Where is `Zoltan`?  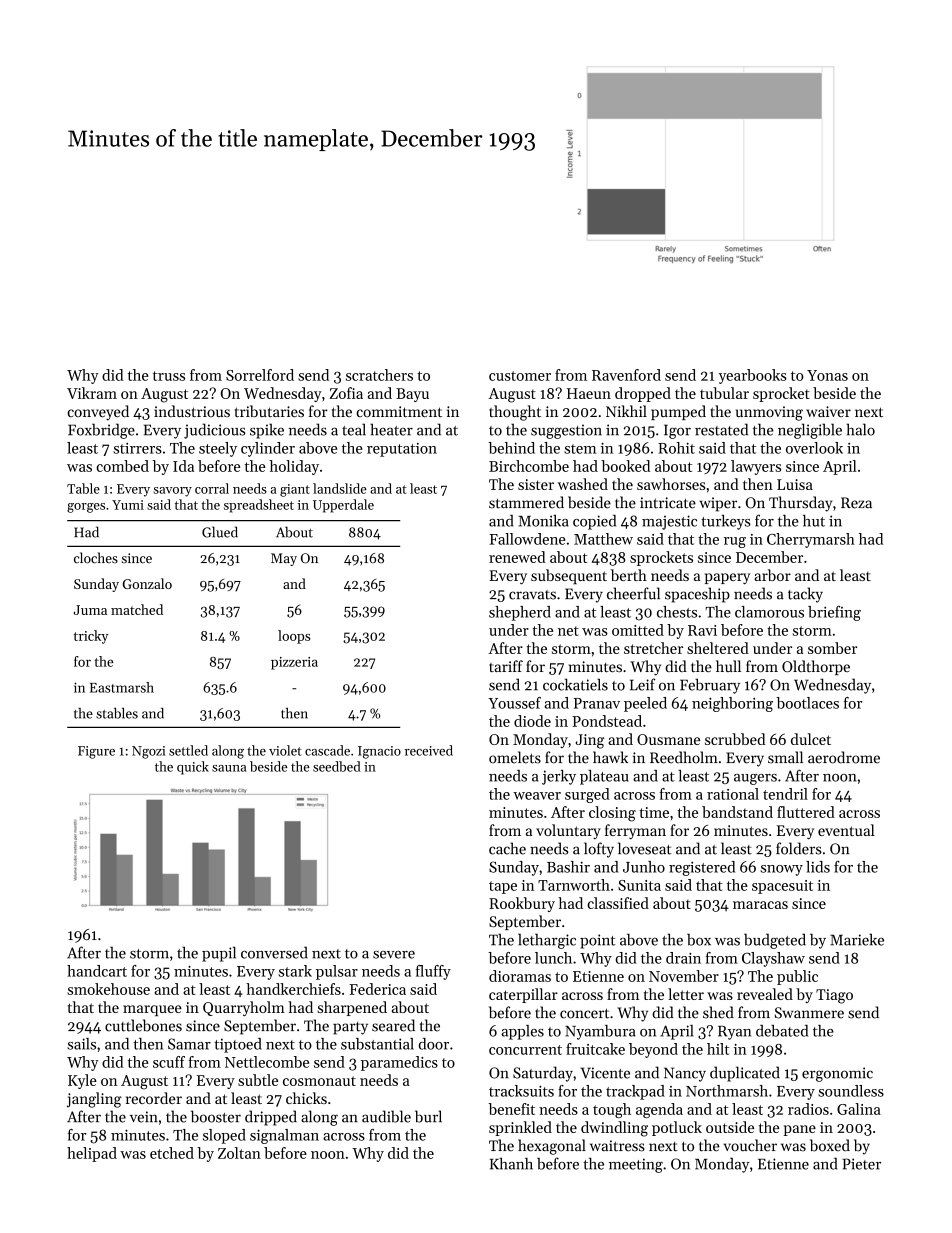
Zoltan is located at coordinates (239, 1153).
